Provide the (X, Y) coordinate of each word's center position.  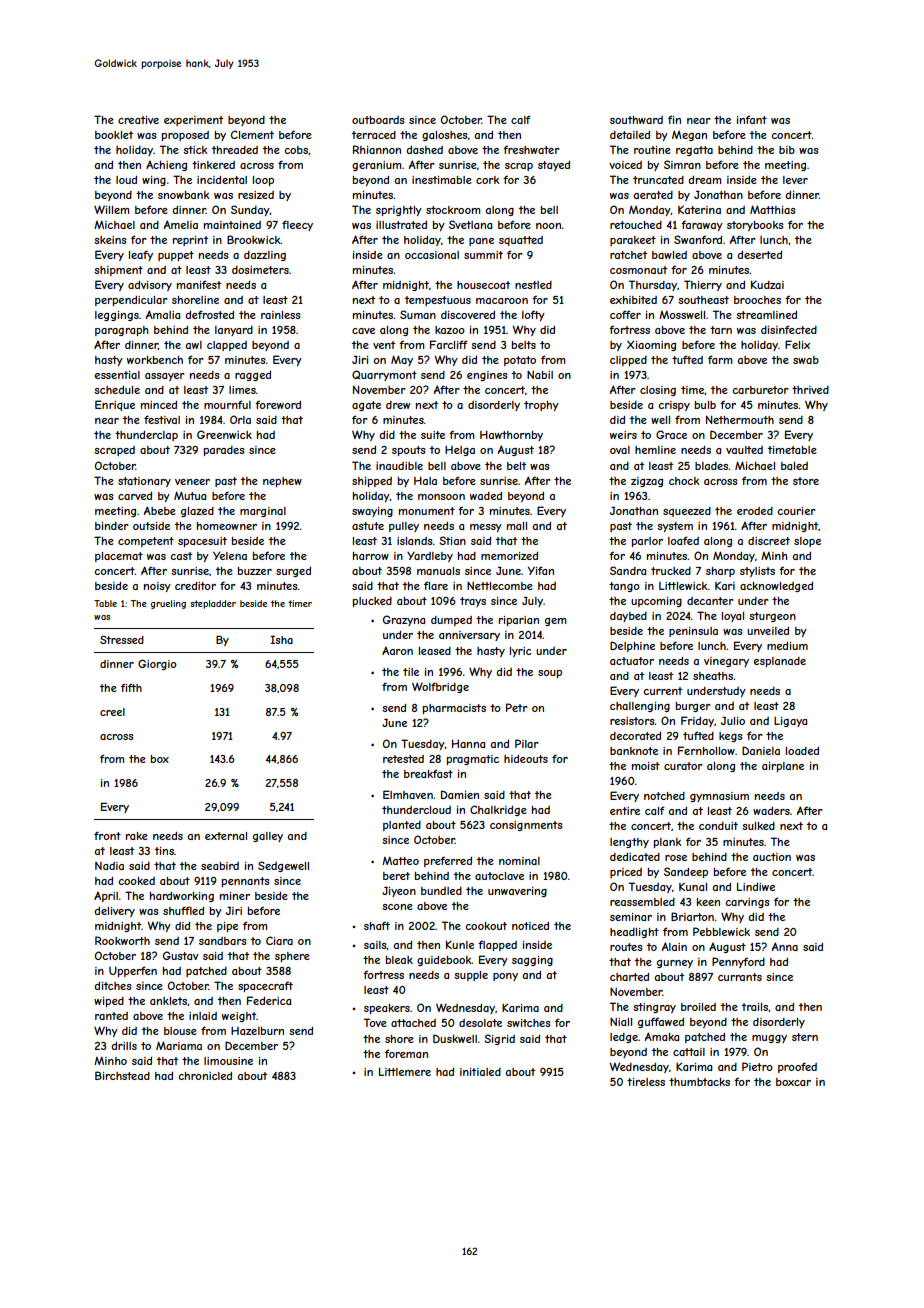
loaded (802, 751)
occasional (432, 255)
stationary (144, 482)
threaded (235, 150)
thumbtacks (699, 1082)
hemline (655, 450)
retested (403, 759)
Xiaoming (651, 345)
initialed (480, 1072)
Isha (281, 639)
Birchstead (122, 1075)
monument (427, 511)
